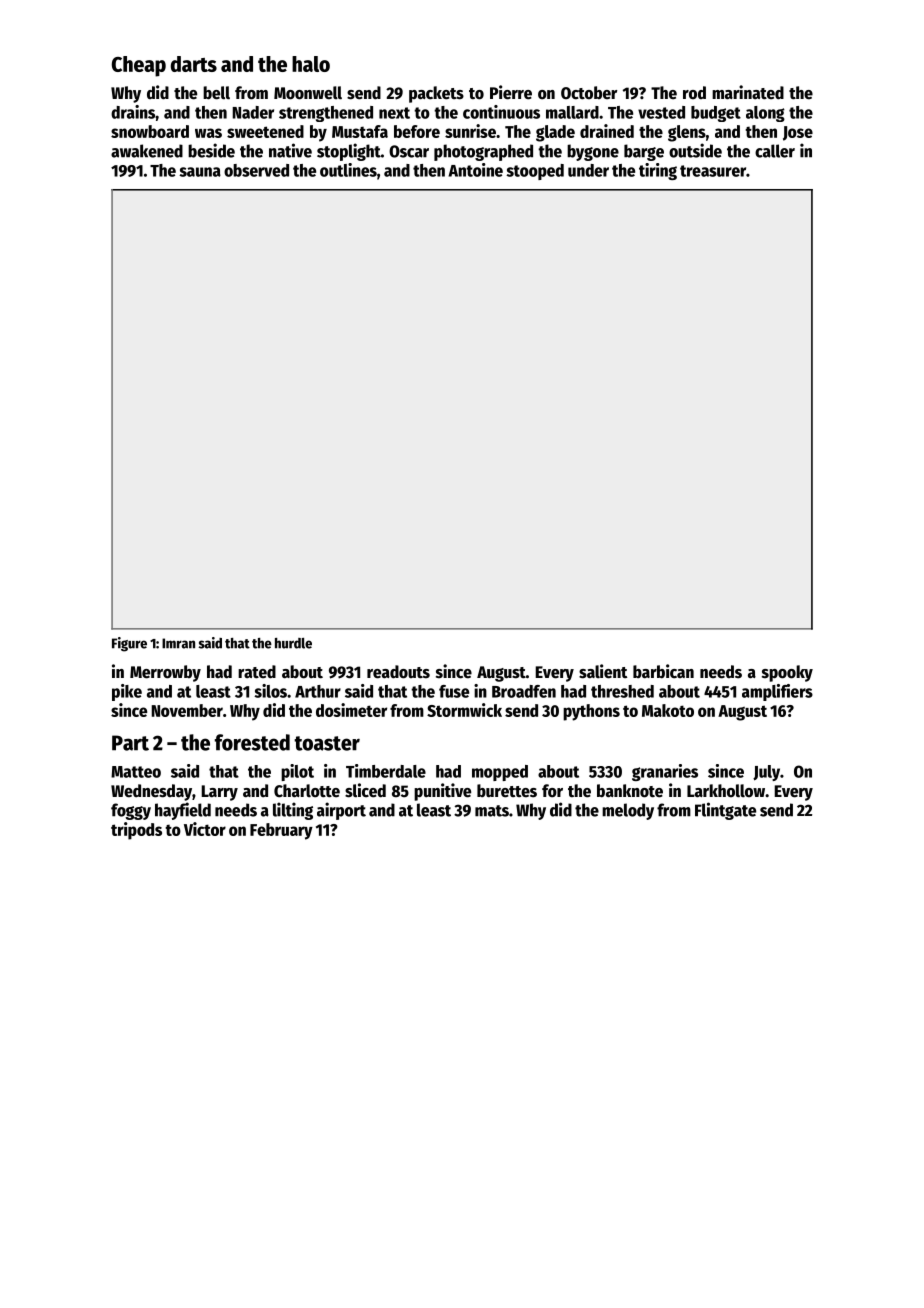 This document has height=1308, width=924. I want to click on sauna, so click(200, 172).
